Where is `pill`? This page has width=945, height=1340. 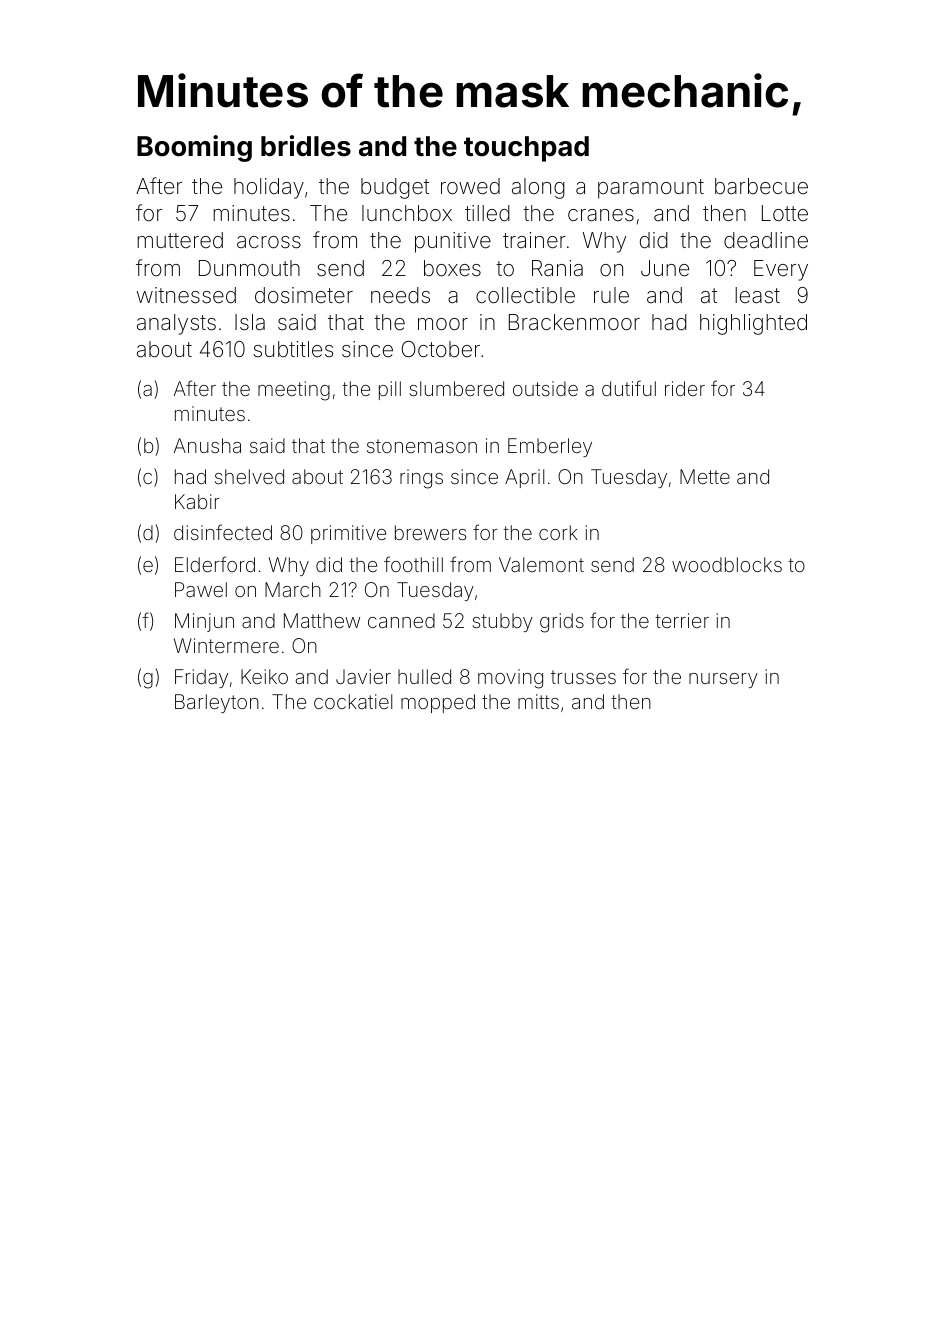 pill is located at coordinates (390, 390).
